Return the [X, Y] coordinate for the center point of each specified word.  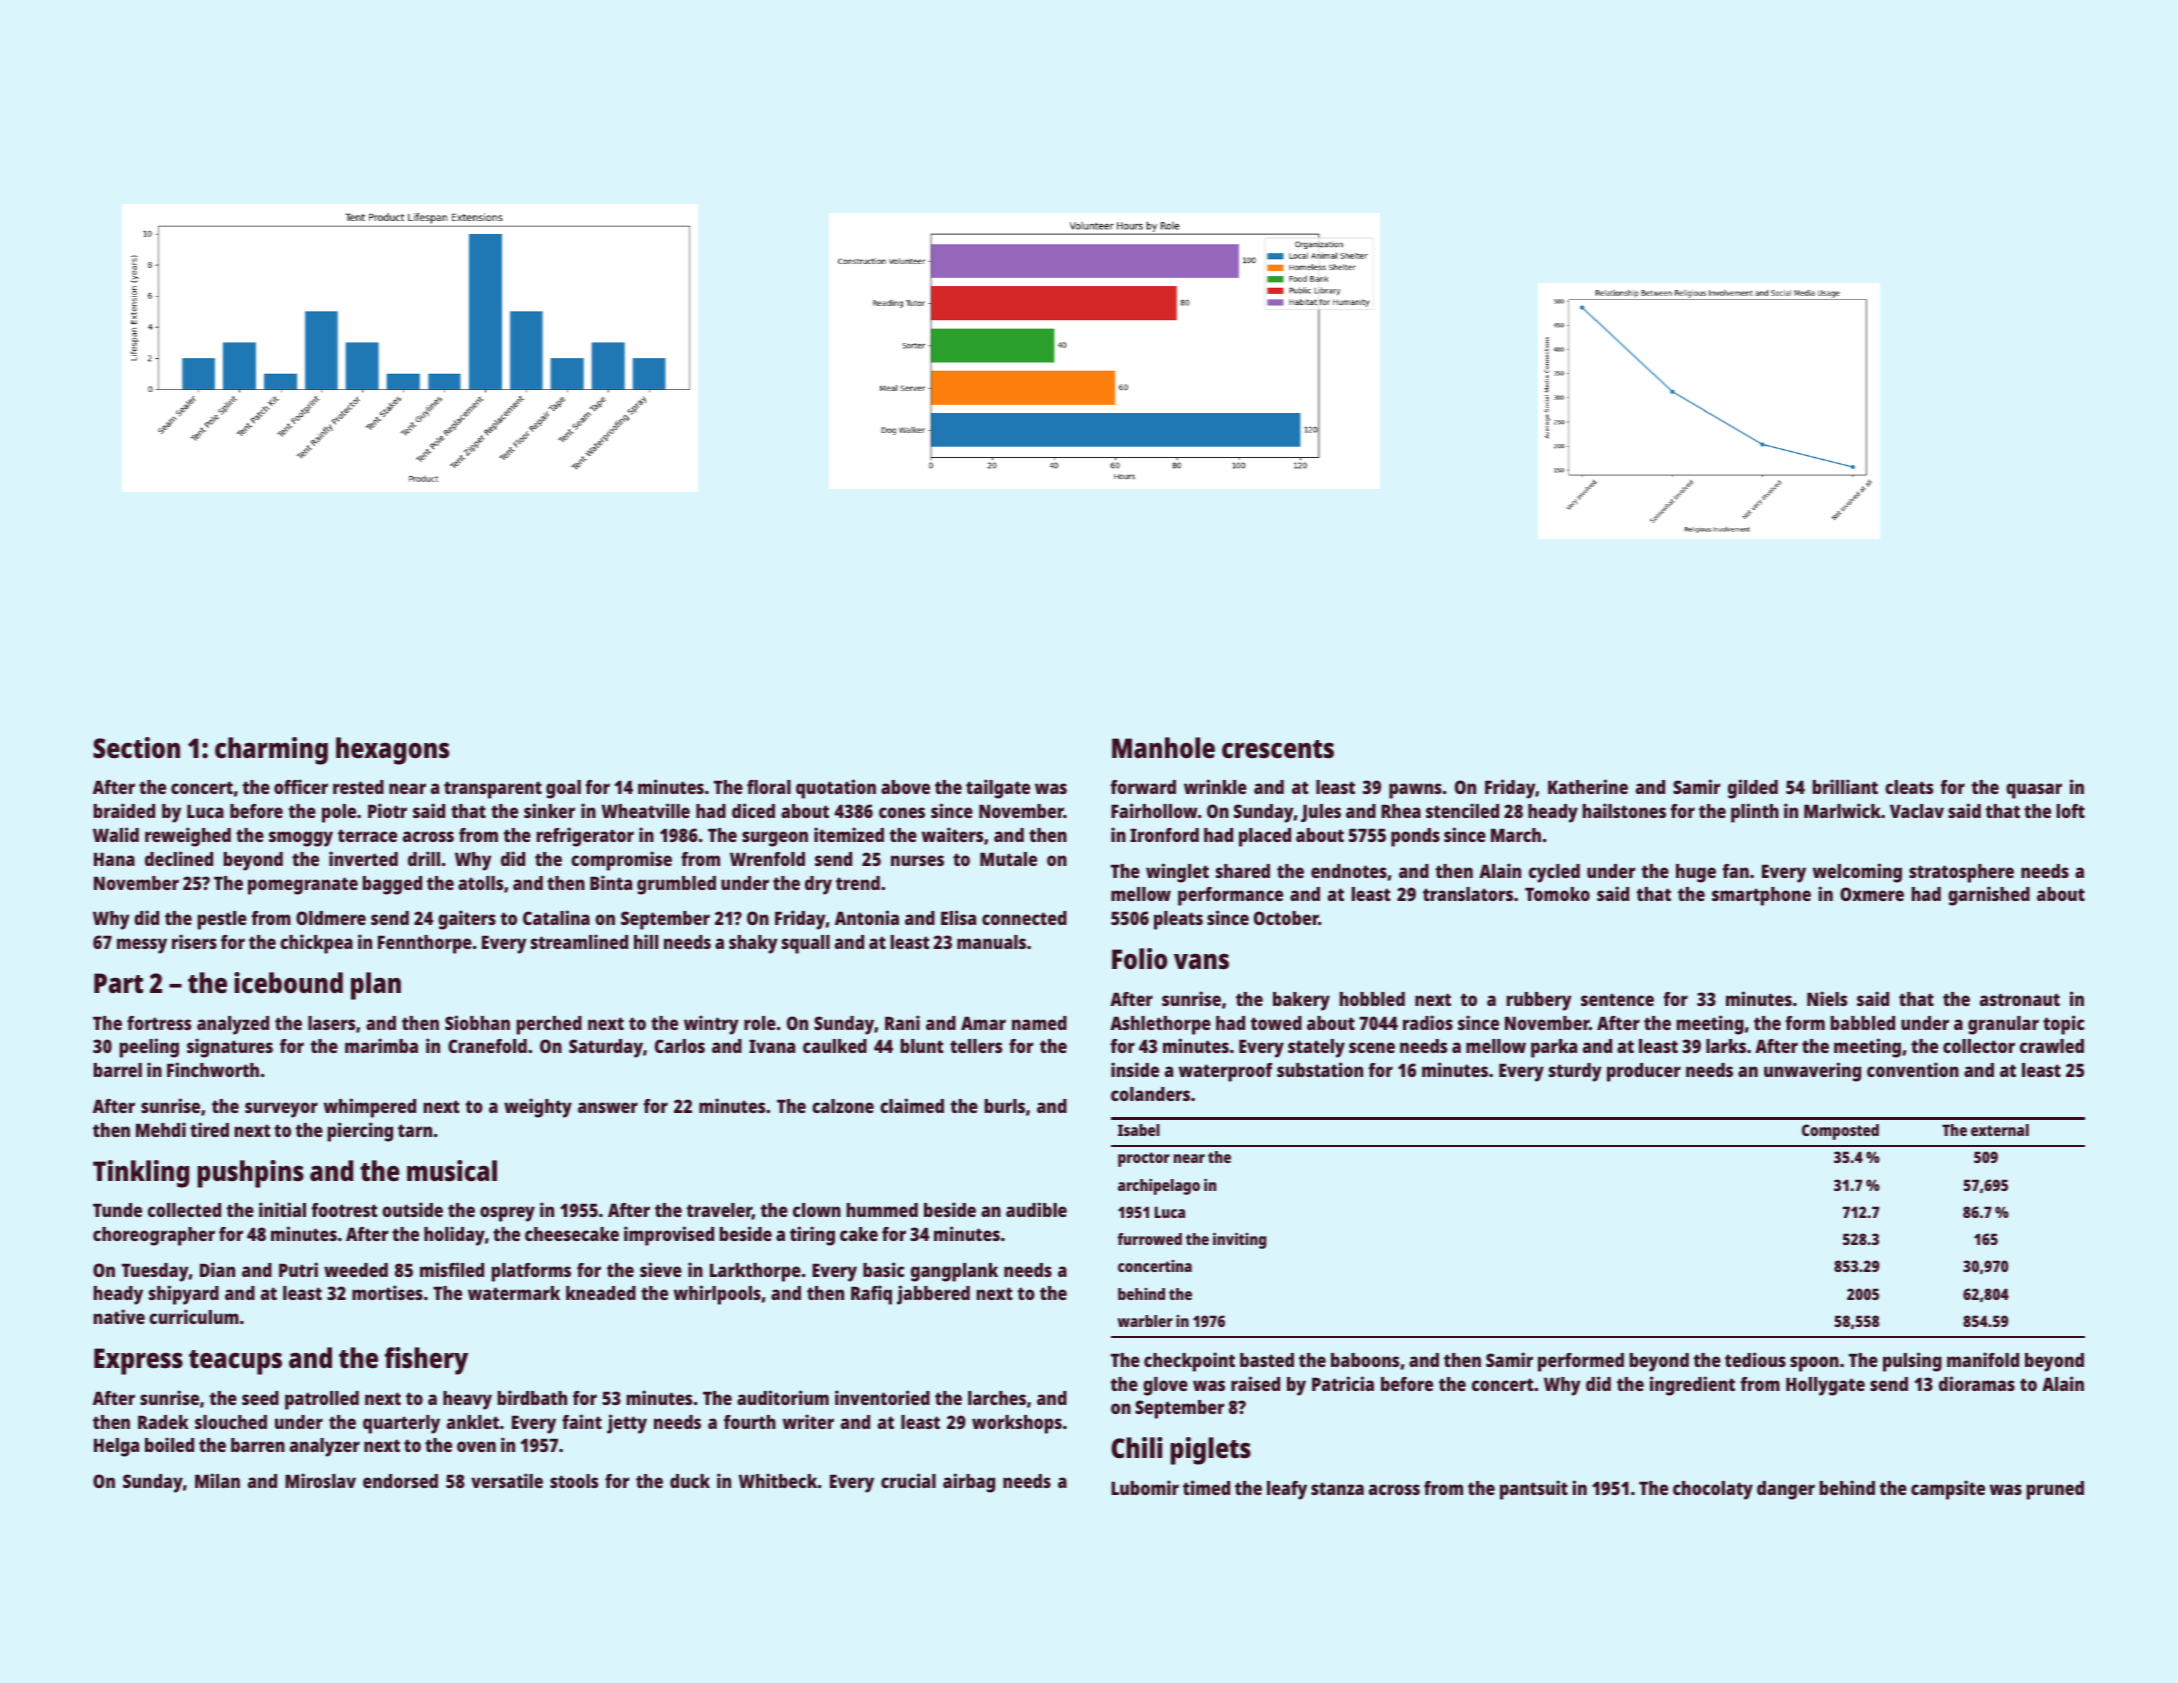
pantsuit [1534, 1490]
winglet [1177, 873]
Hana [114, 859]
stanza [1337, 1488]
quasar [2034, 791]
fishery [426, 1361]
